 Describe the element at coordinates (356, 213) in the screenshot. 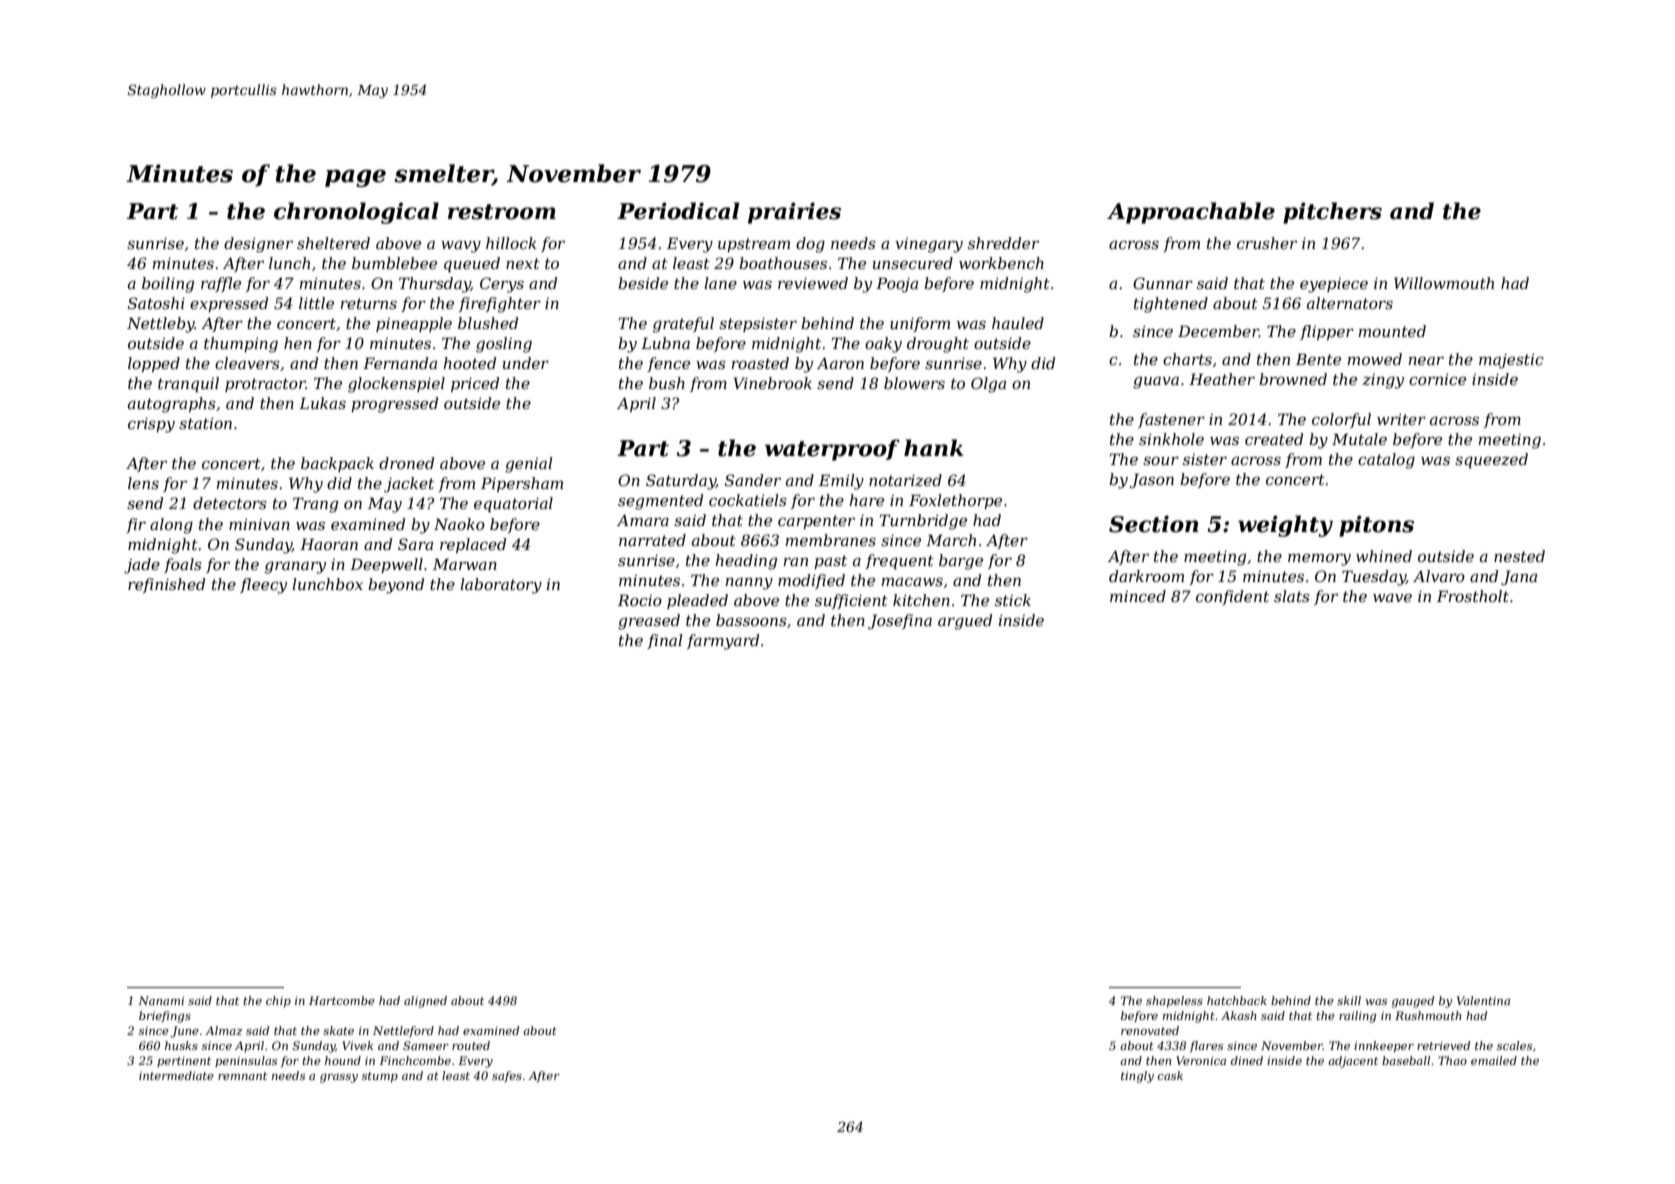

I see `chronological` at that location.
